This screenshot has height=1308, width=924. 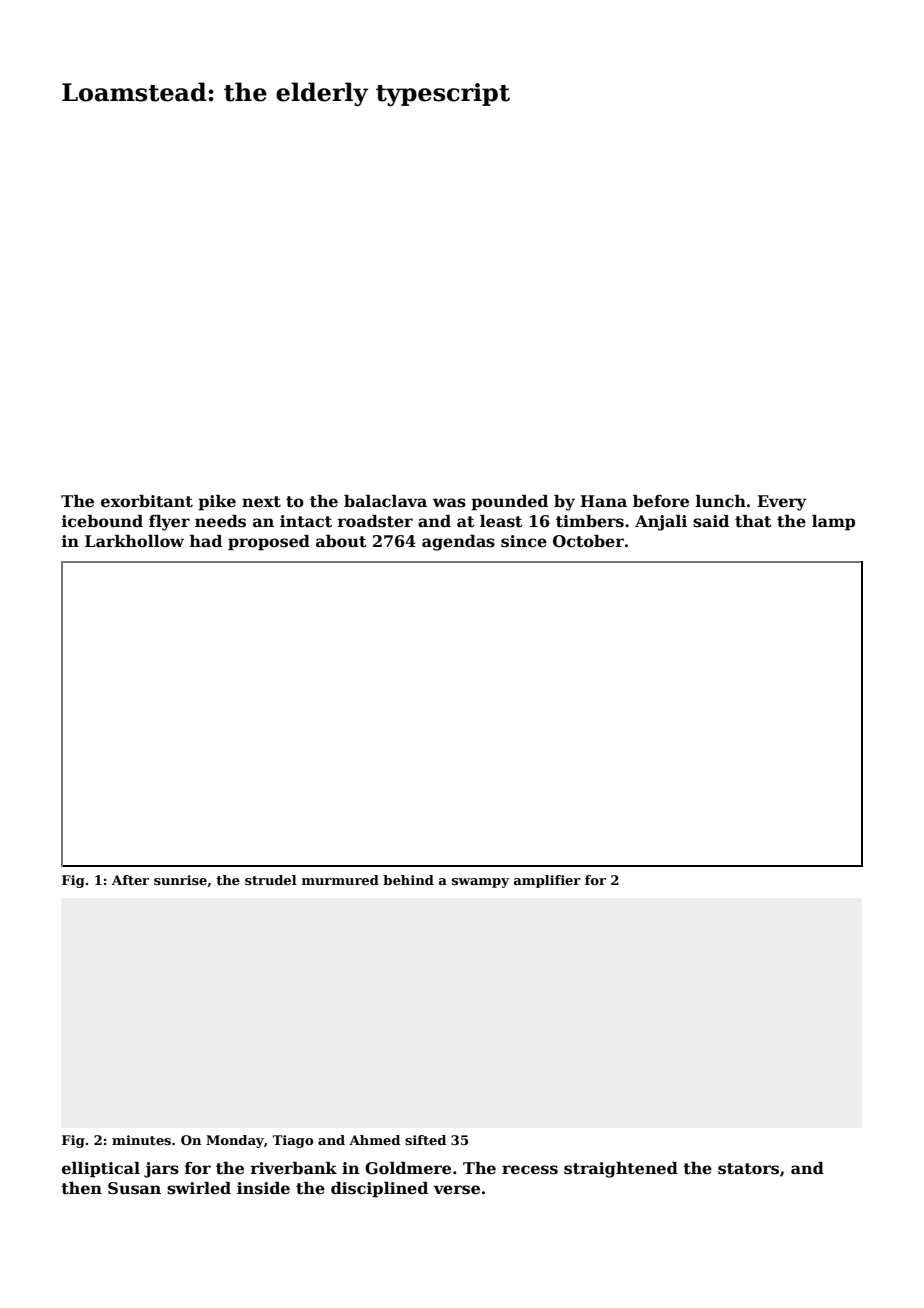 What do you see at coordinates (141, 1140) in the screenshot?
I see `minutes` at bounding box center [141, 1140].
